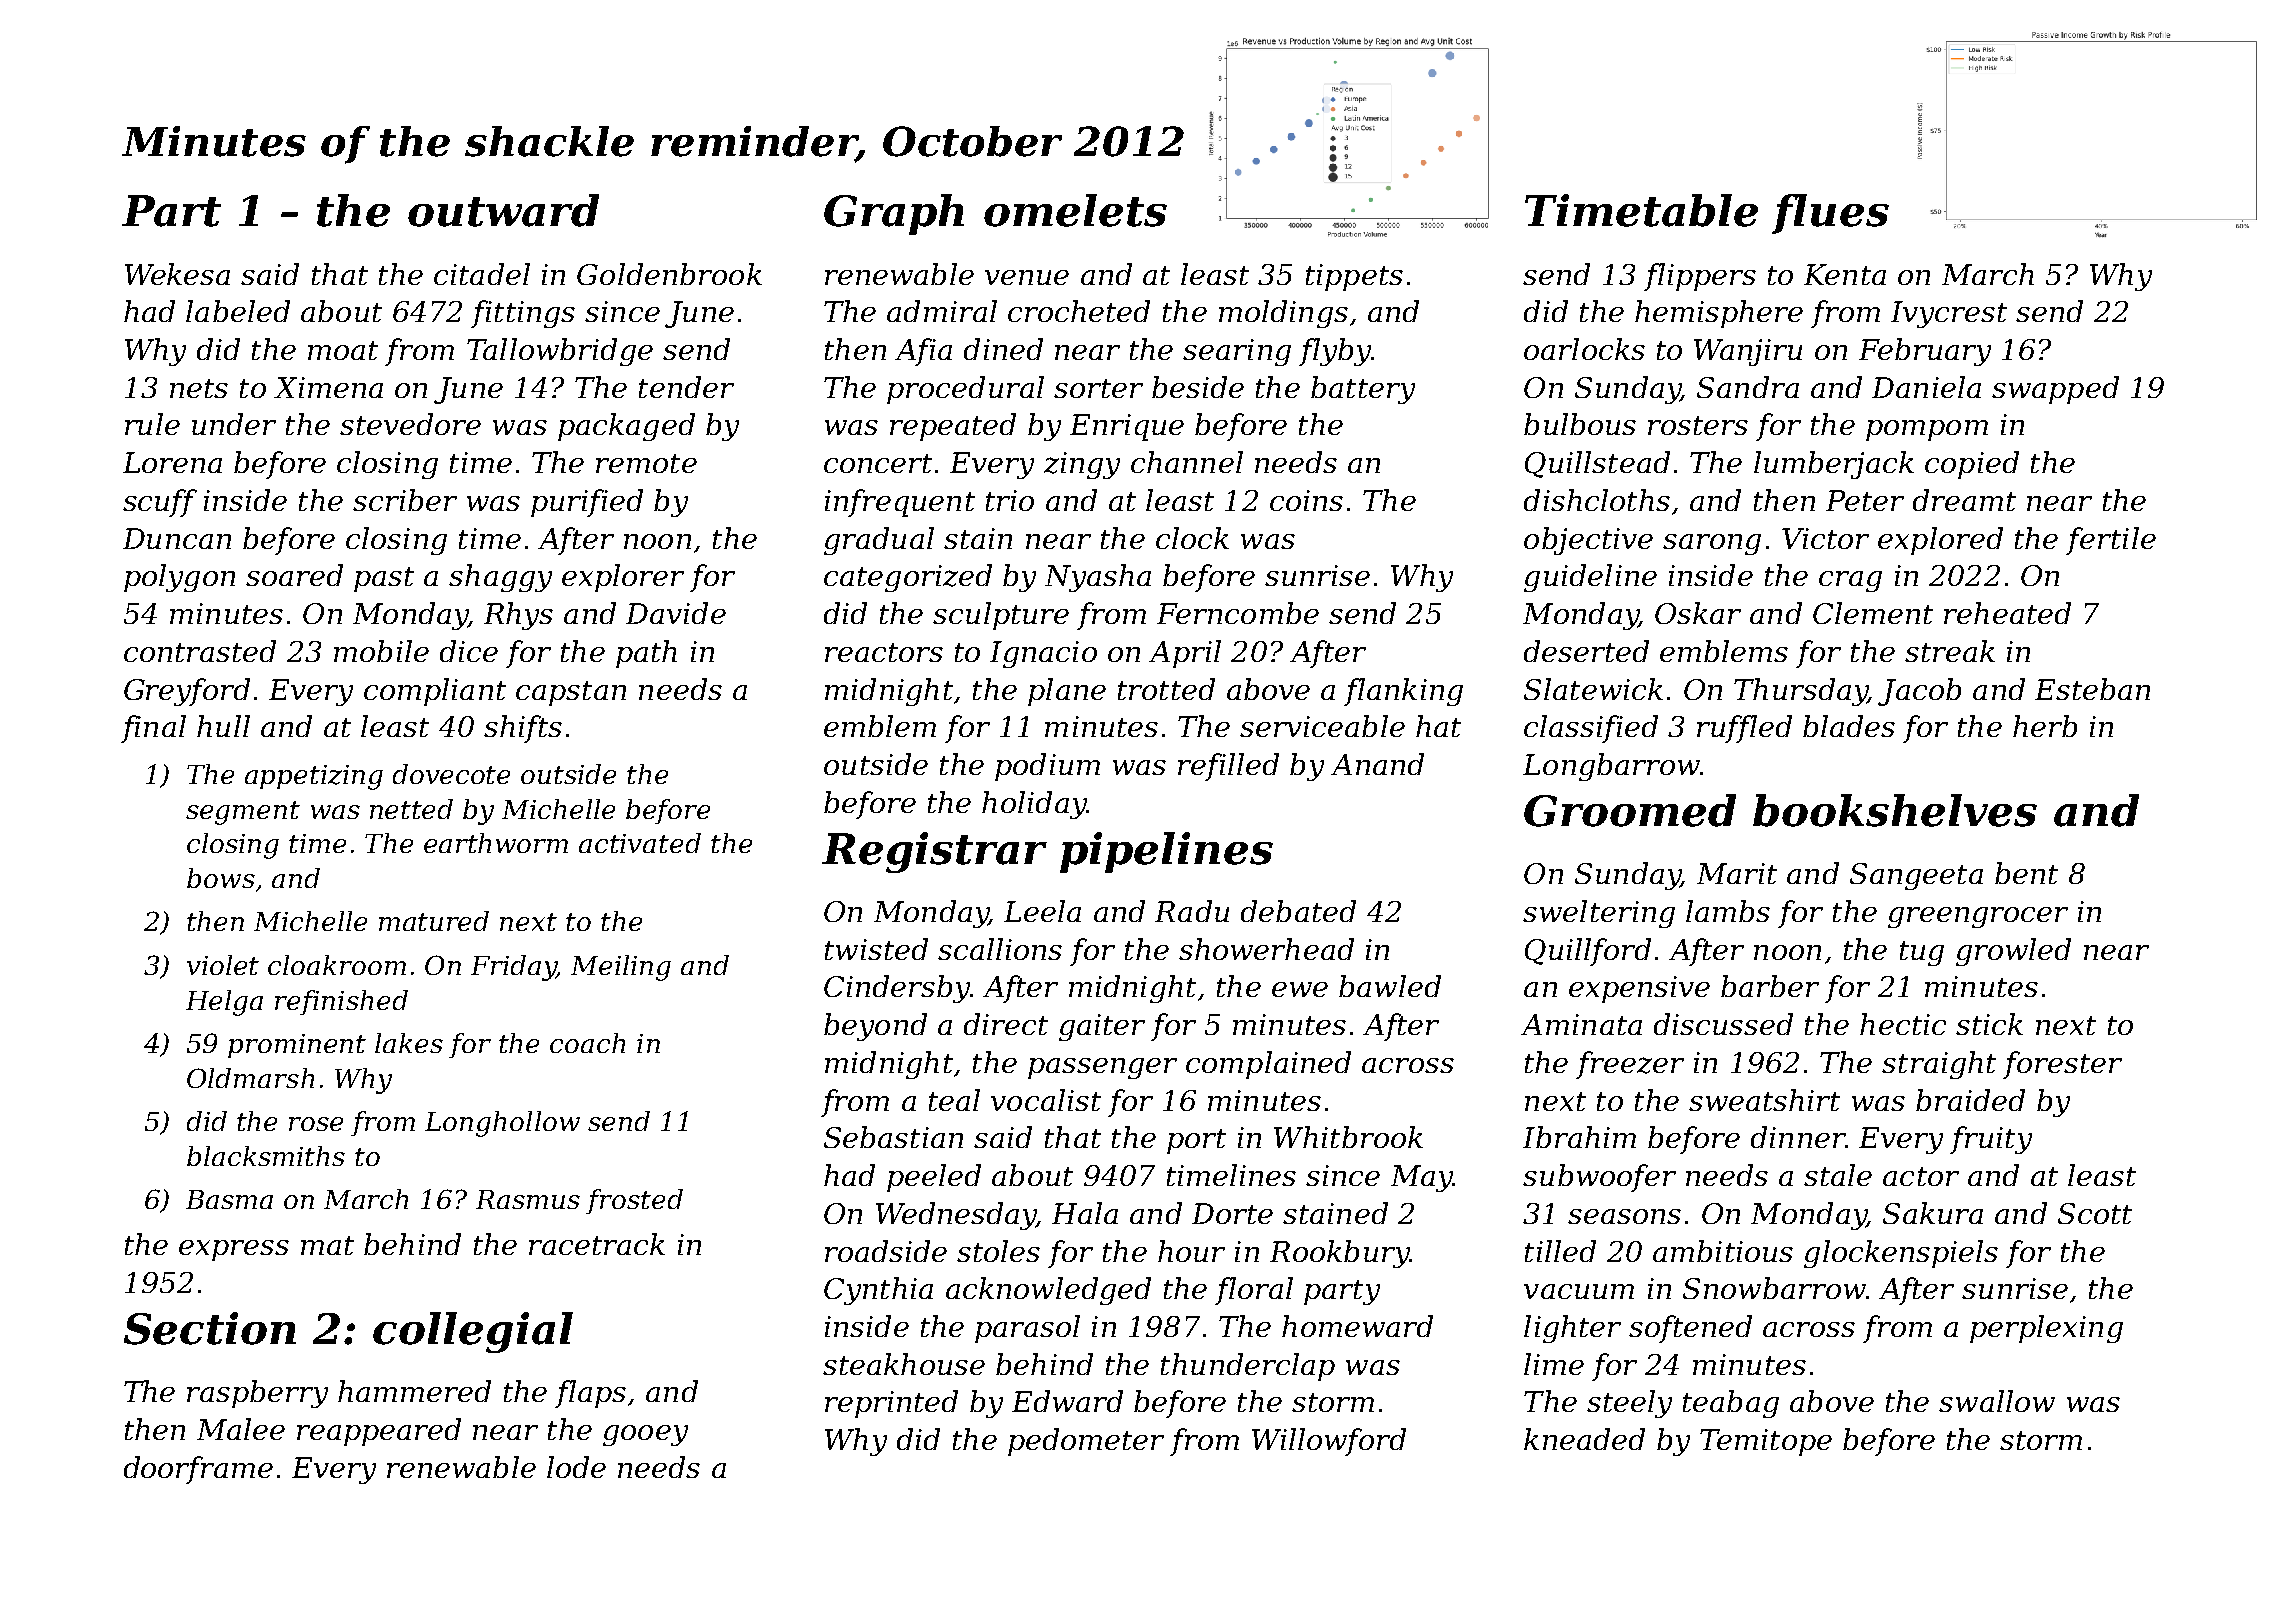 The image size is (2292, 1620). Describe the element at coordinates (1690, 1329) in the screenshot. I see `softened` at that location.
